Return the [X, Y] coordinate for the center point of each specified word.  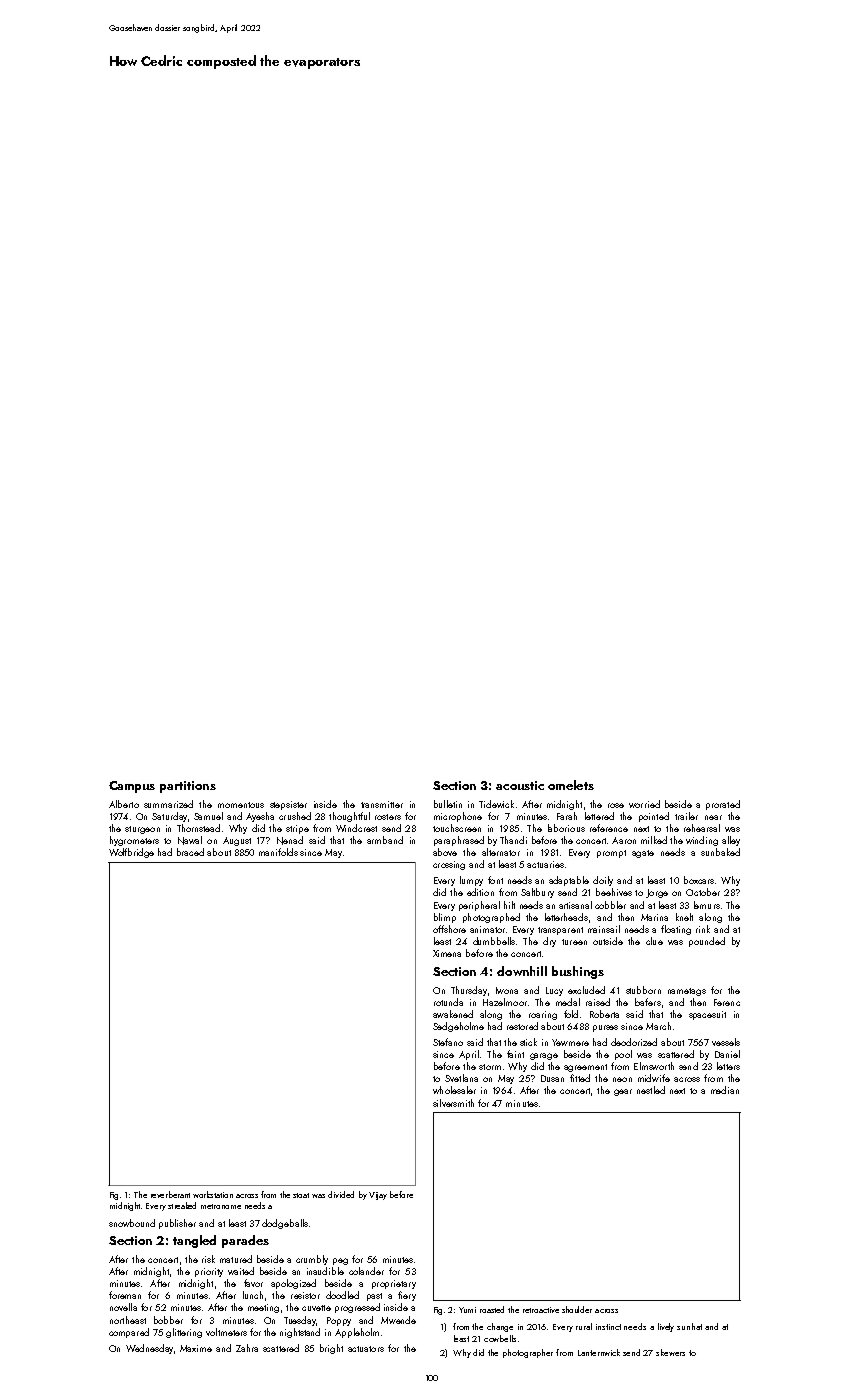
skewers [670, 1352]
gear [623, 1092]
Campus [132, 787]
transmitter [382, 804]
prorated [723, 805]
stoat [301, 1195]
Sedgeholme [458, 1027]
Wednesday [149, 1349]
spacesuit [707, 1015]
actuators [366, 1349]
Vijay [378, 1196]
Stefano [448, 1042]
